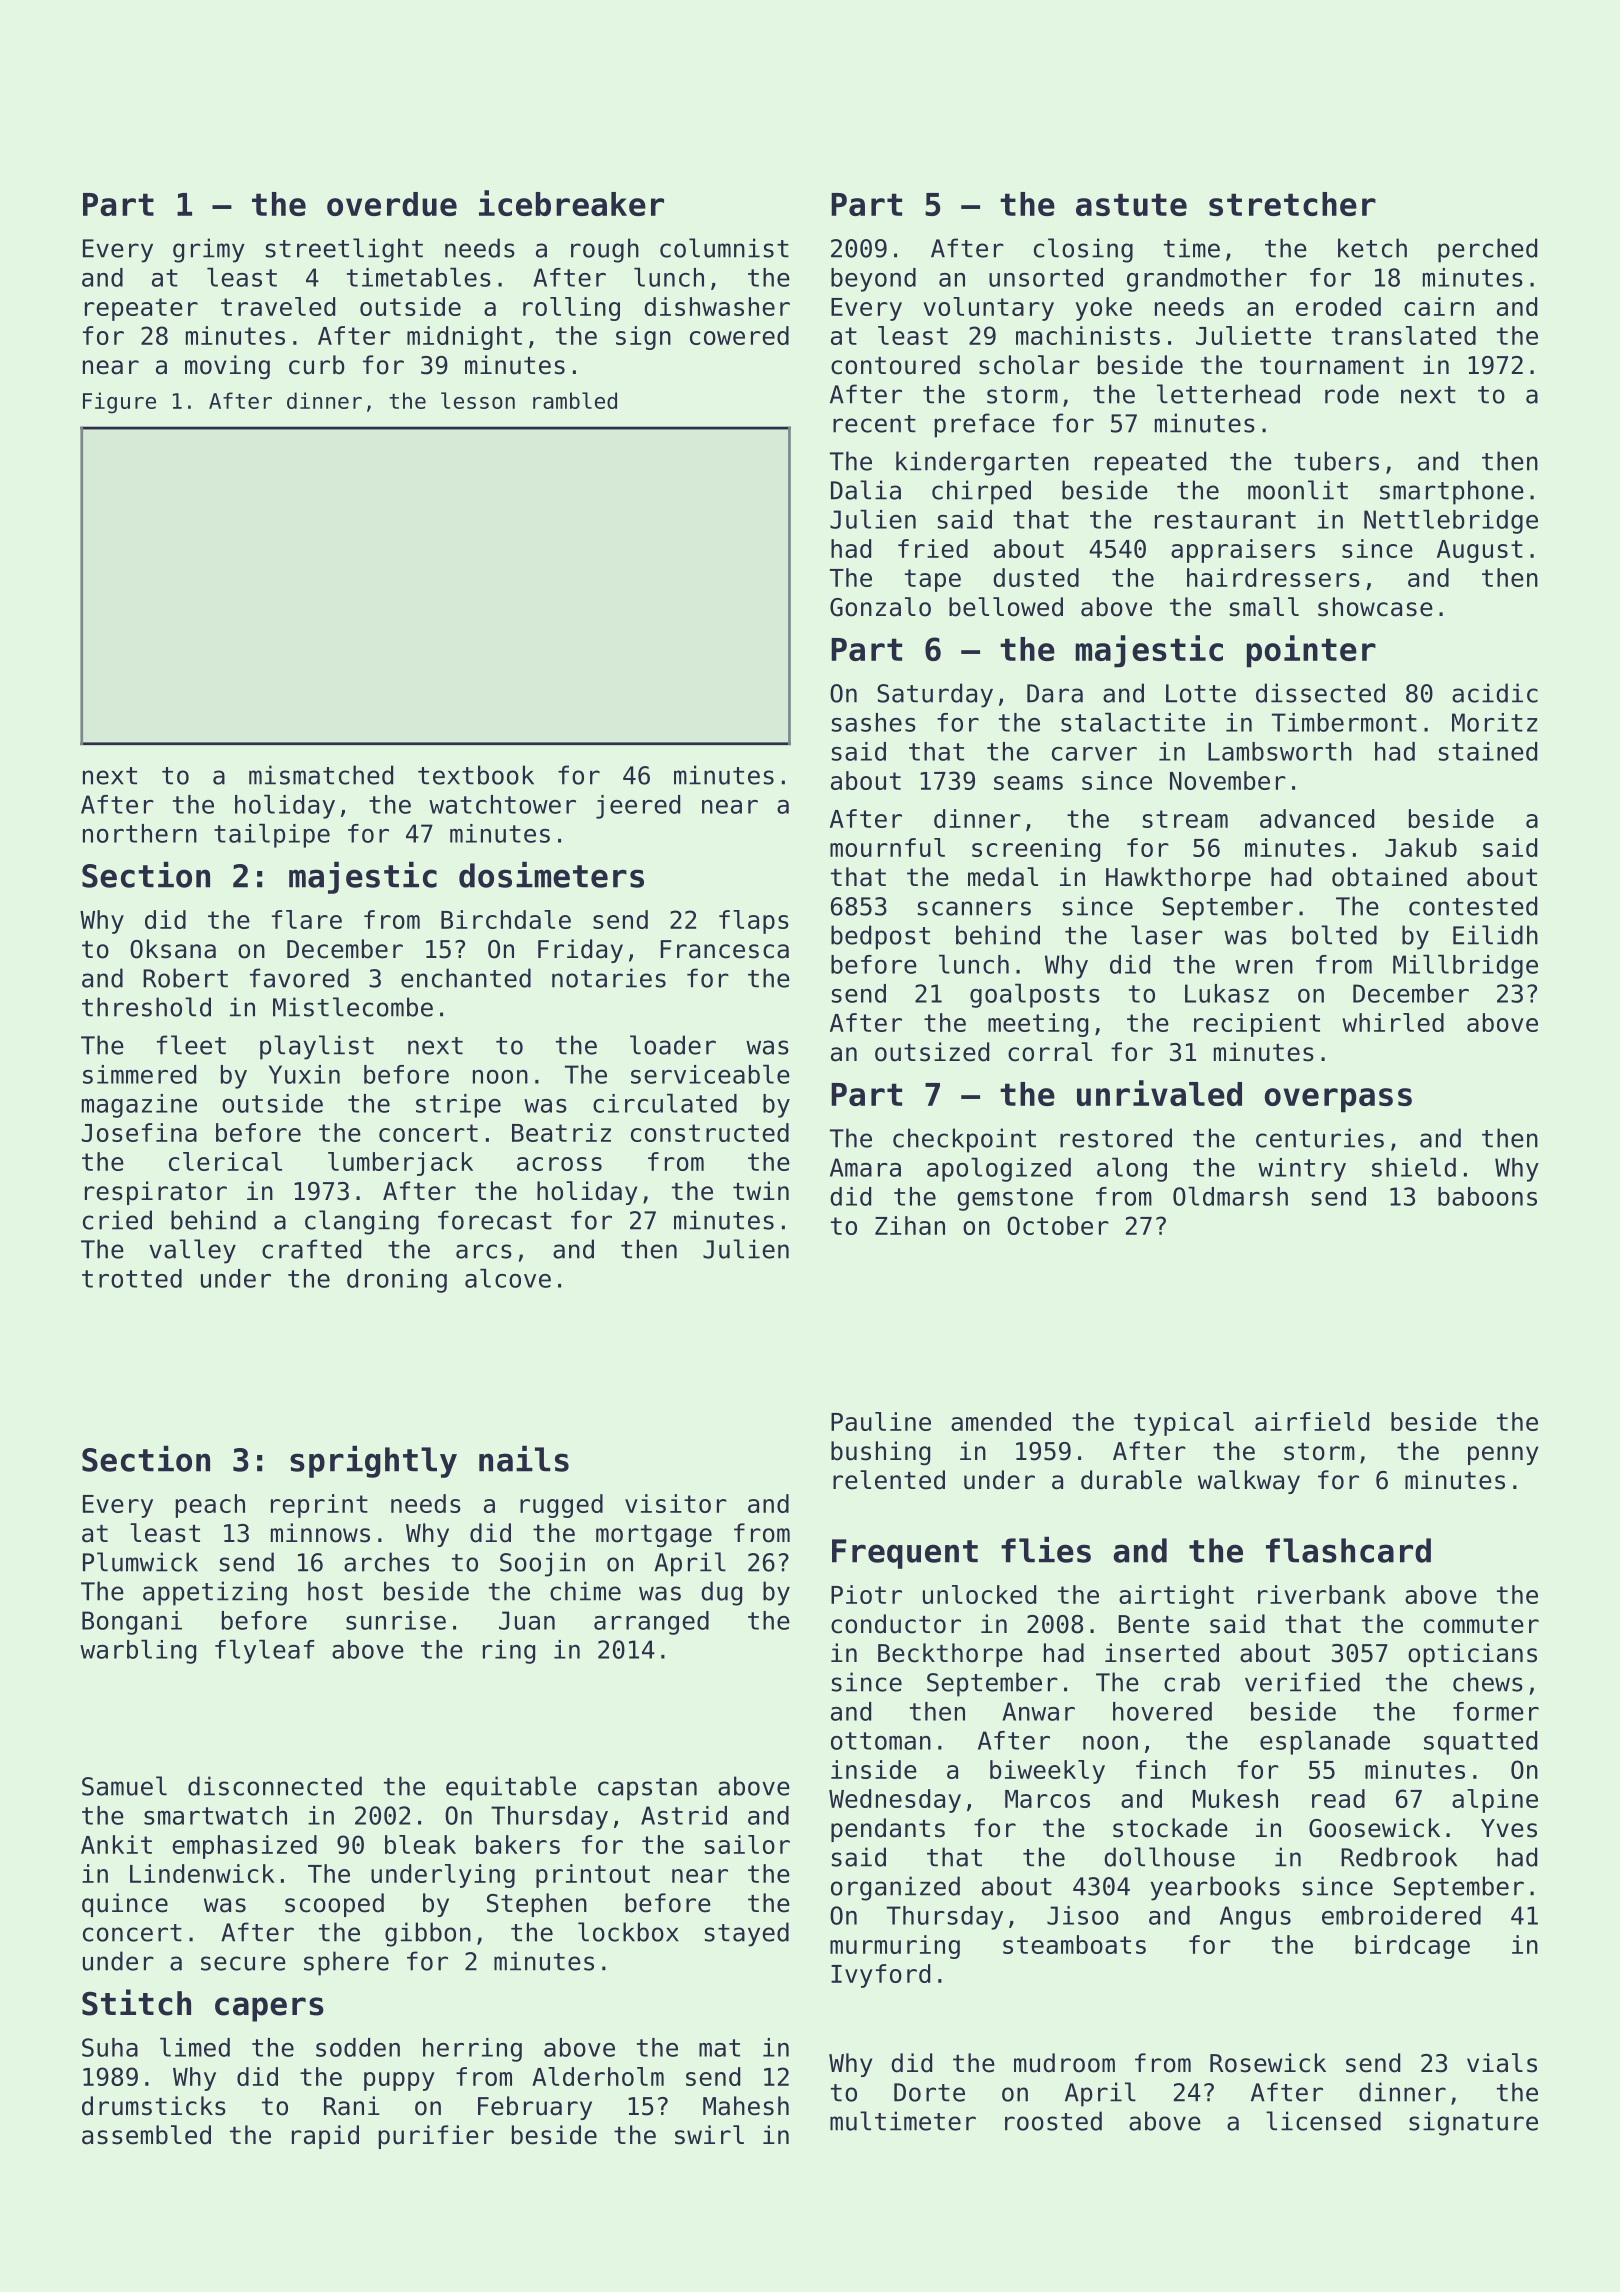 The height and width of the document is (2292, 1620). I want to click on stayed, so click(747, 1934).
